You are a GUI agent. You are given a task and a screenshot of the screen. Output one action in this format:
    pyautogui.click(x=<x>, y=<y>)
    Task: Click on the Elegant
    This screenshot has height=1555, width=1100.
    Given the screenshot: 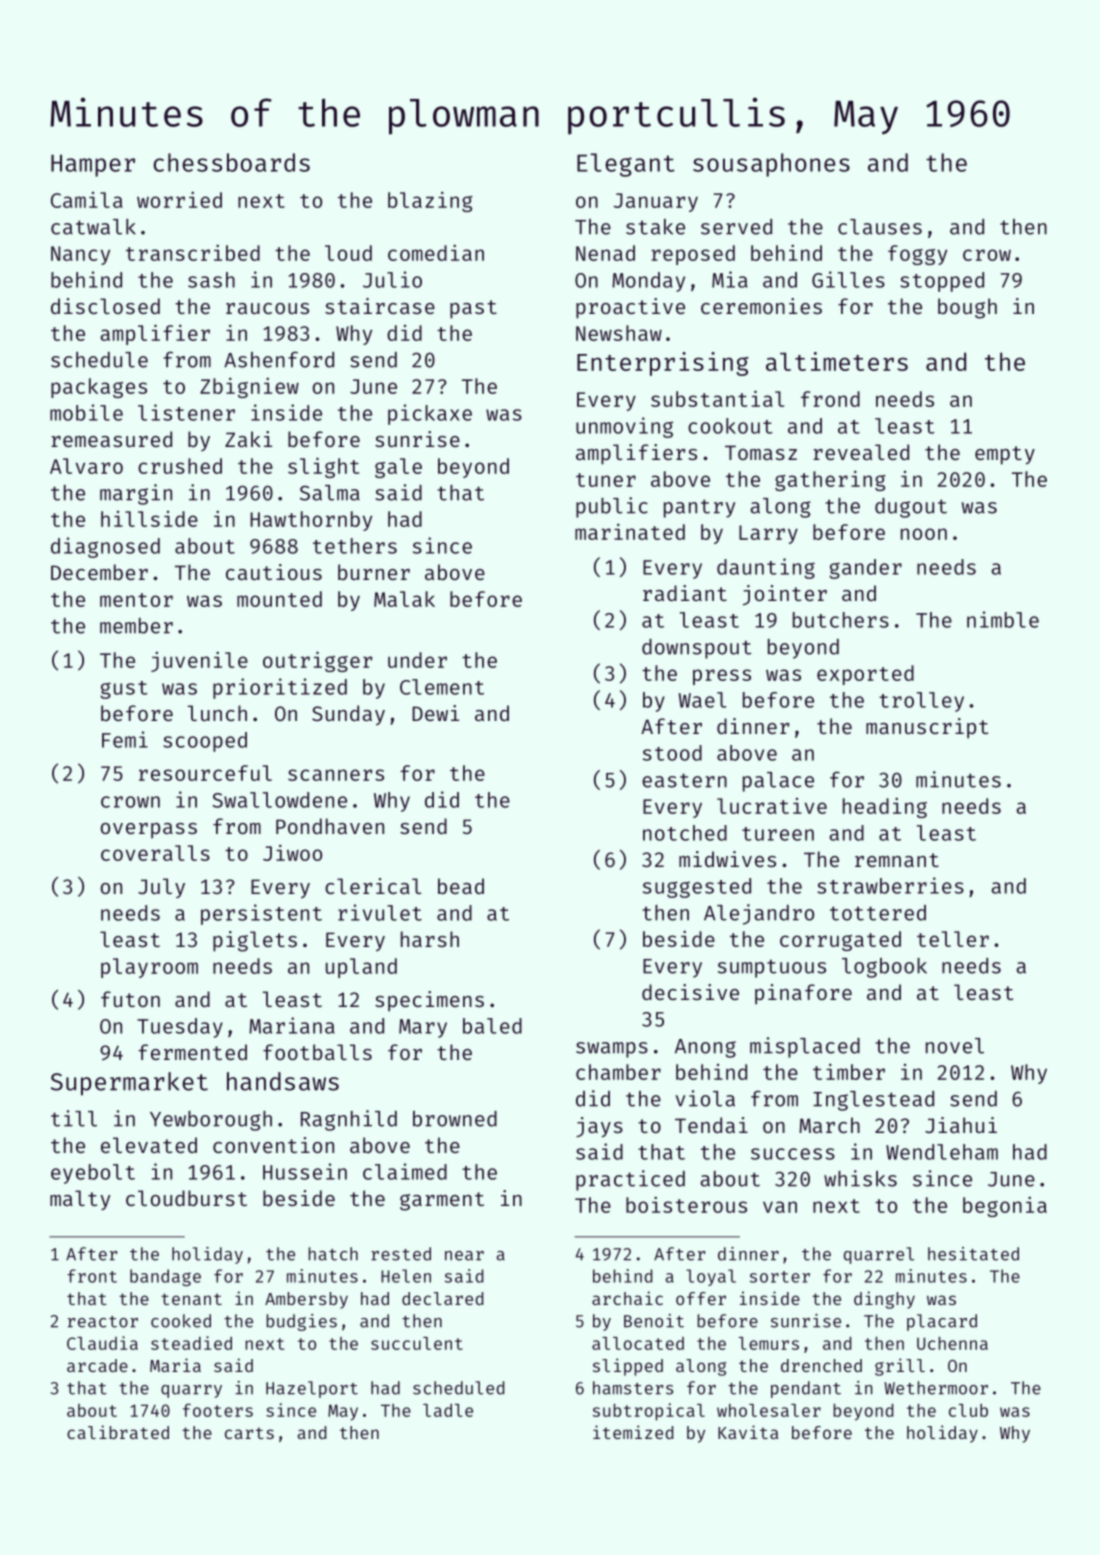 What is the action you would take?
    pyautogui.click(x=626, y=165)
